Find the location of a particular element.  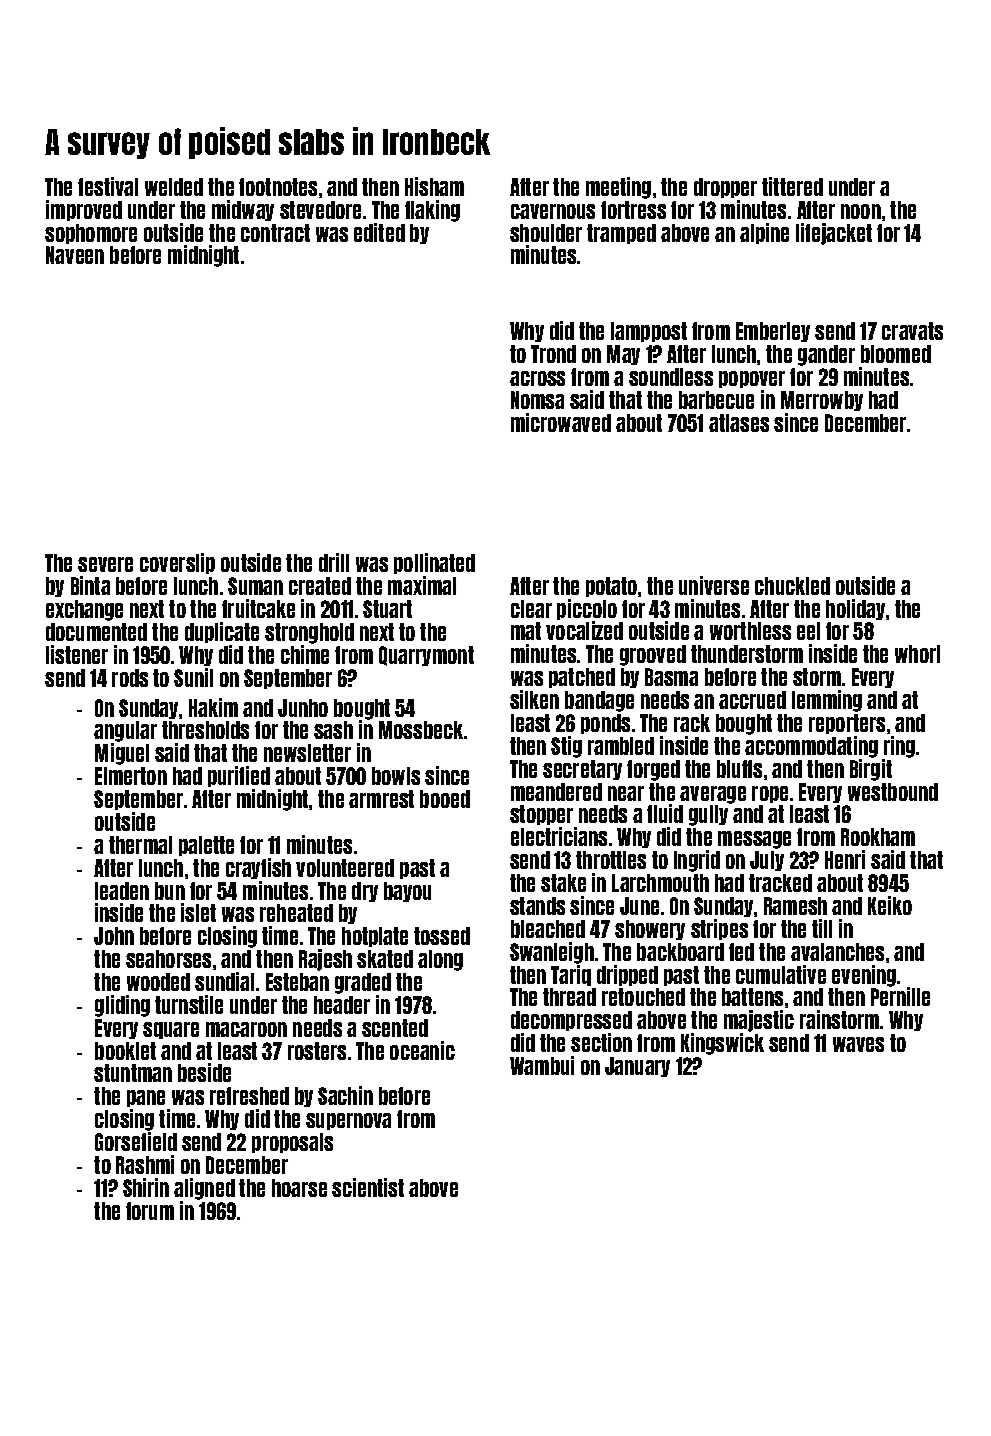

stopper is located at coordinates (541, 815).
